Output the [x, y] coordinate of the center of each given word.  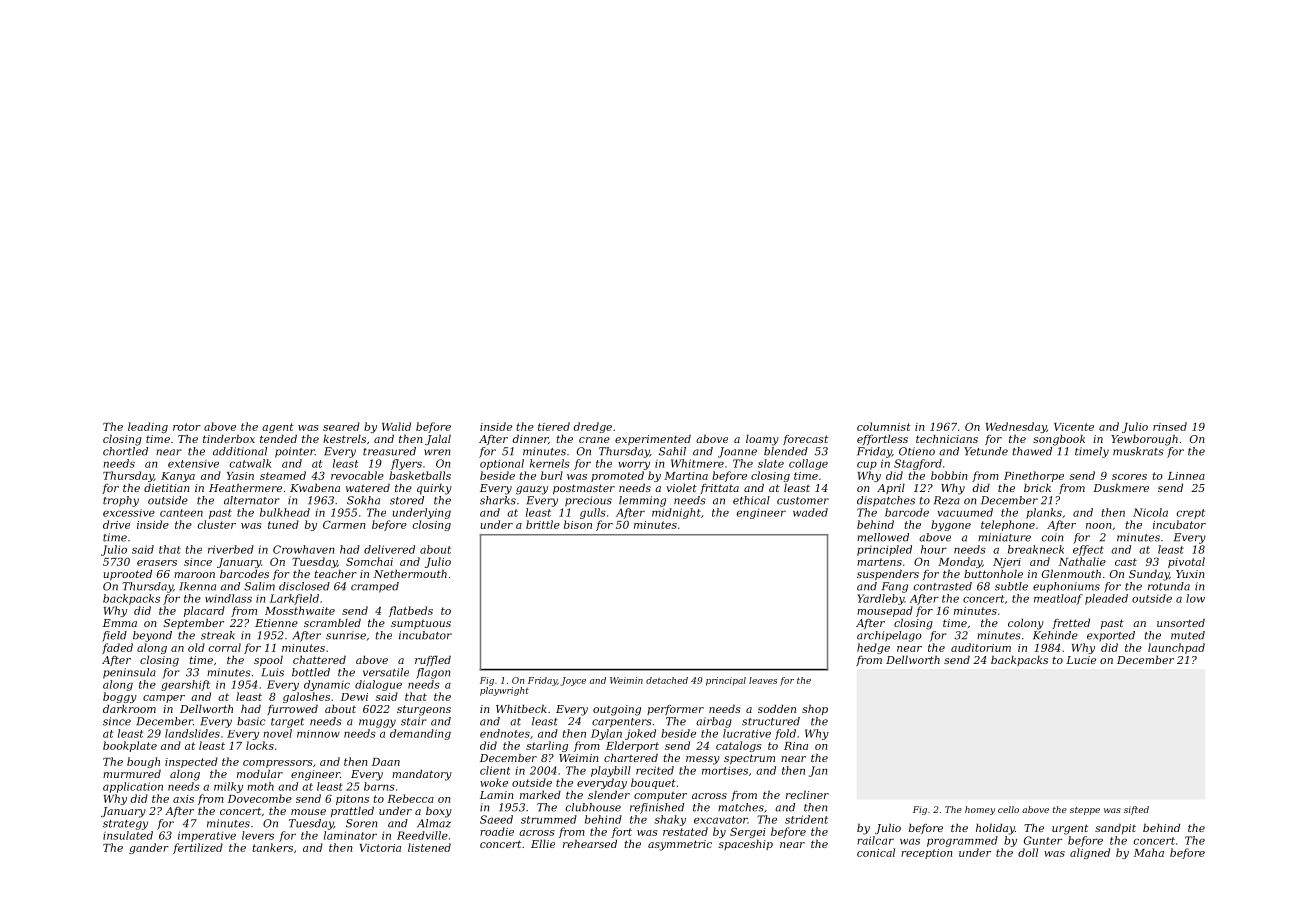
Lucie [1081, 660]
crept [1190, 514]
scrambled [332, 622]
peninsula [129, 673]
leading [148, 427]
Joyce [573, 681]
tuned [283, 524]
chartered [631, 757]
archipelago [889, 636]
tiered [554, 426]
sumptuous [421, 624]
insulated [128, 835]
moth [260, 786]
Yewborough [1144, 440]
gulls [593, 513]
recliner [807, 794]
